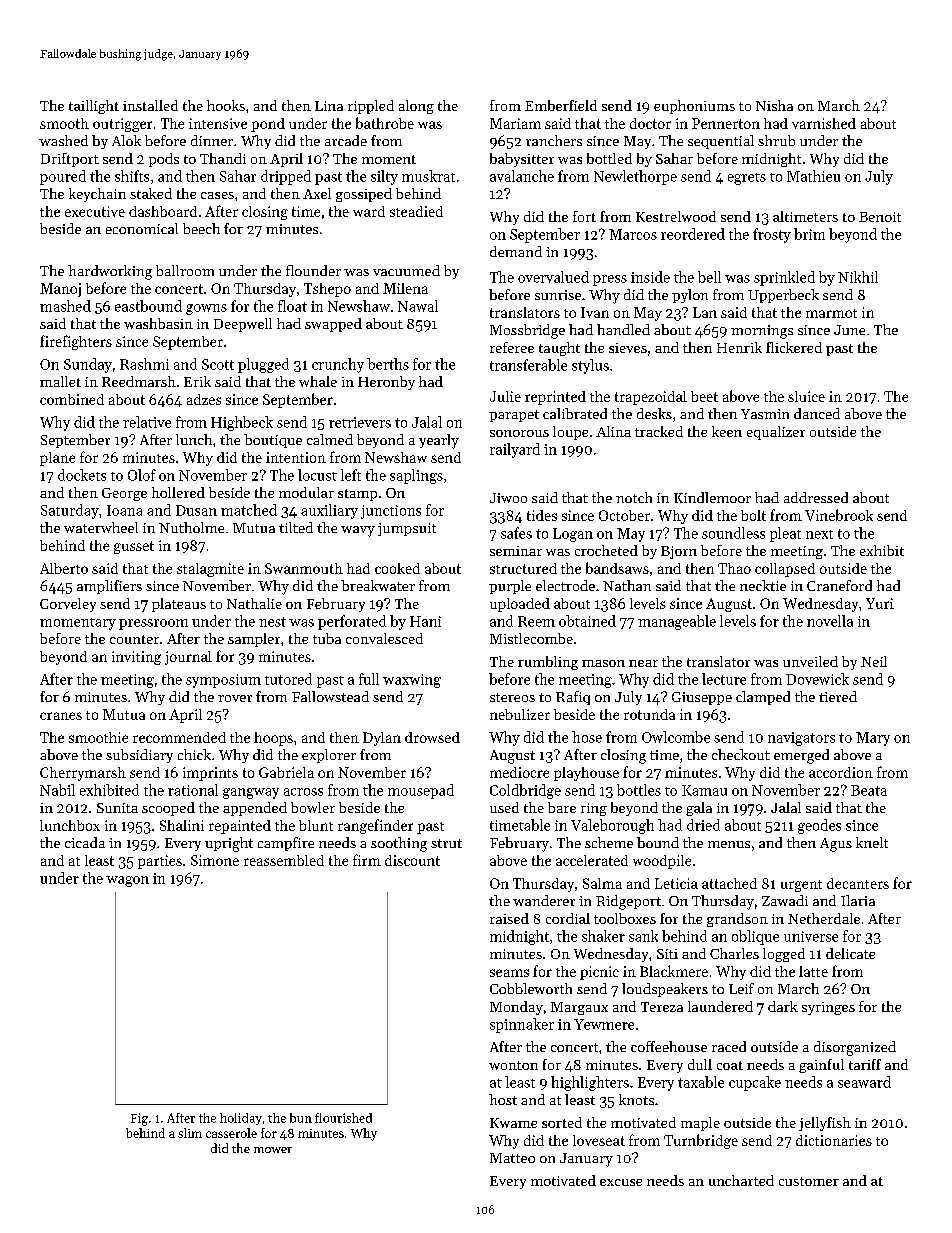 Image resolution: width=952 pixels, height=1233 pixels. I want to click on seams, so click(509, 973).
